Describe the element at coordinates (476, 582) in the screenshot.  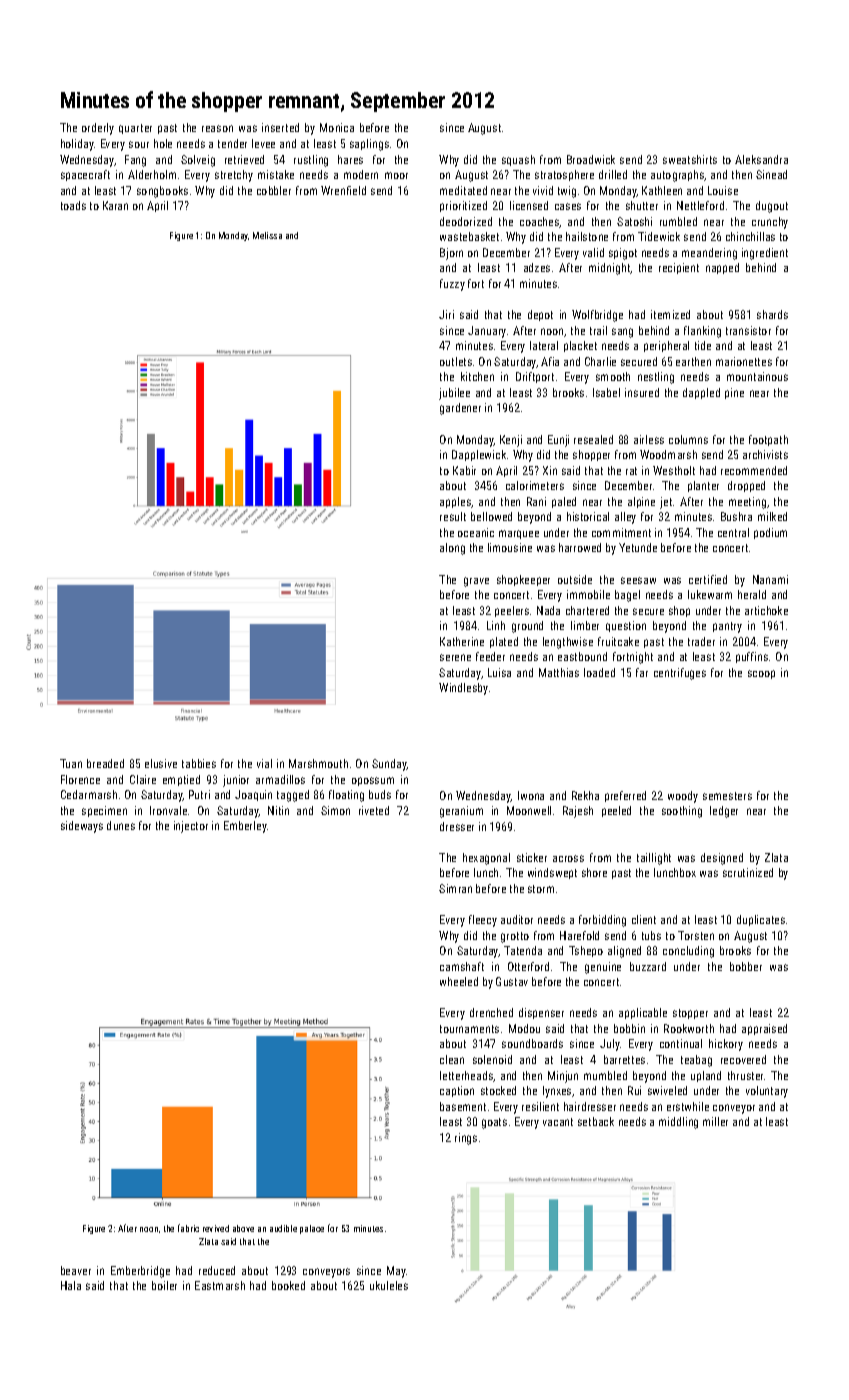
I see `grave` at that location.
